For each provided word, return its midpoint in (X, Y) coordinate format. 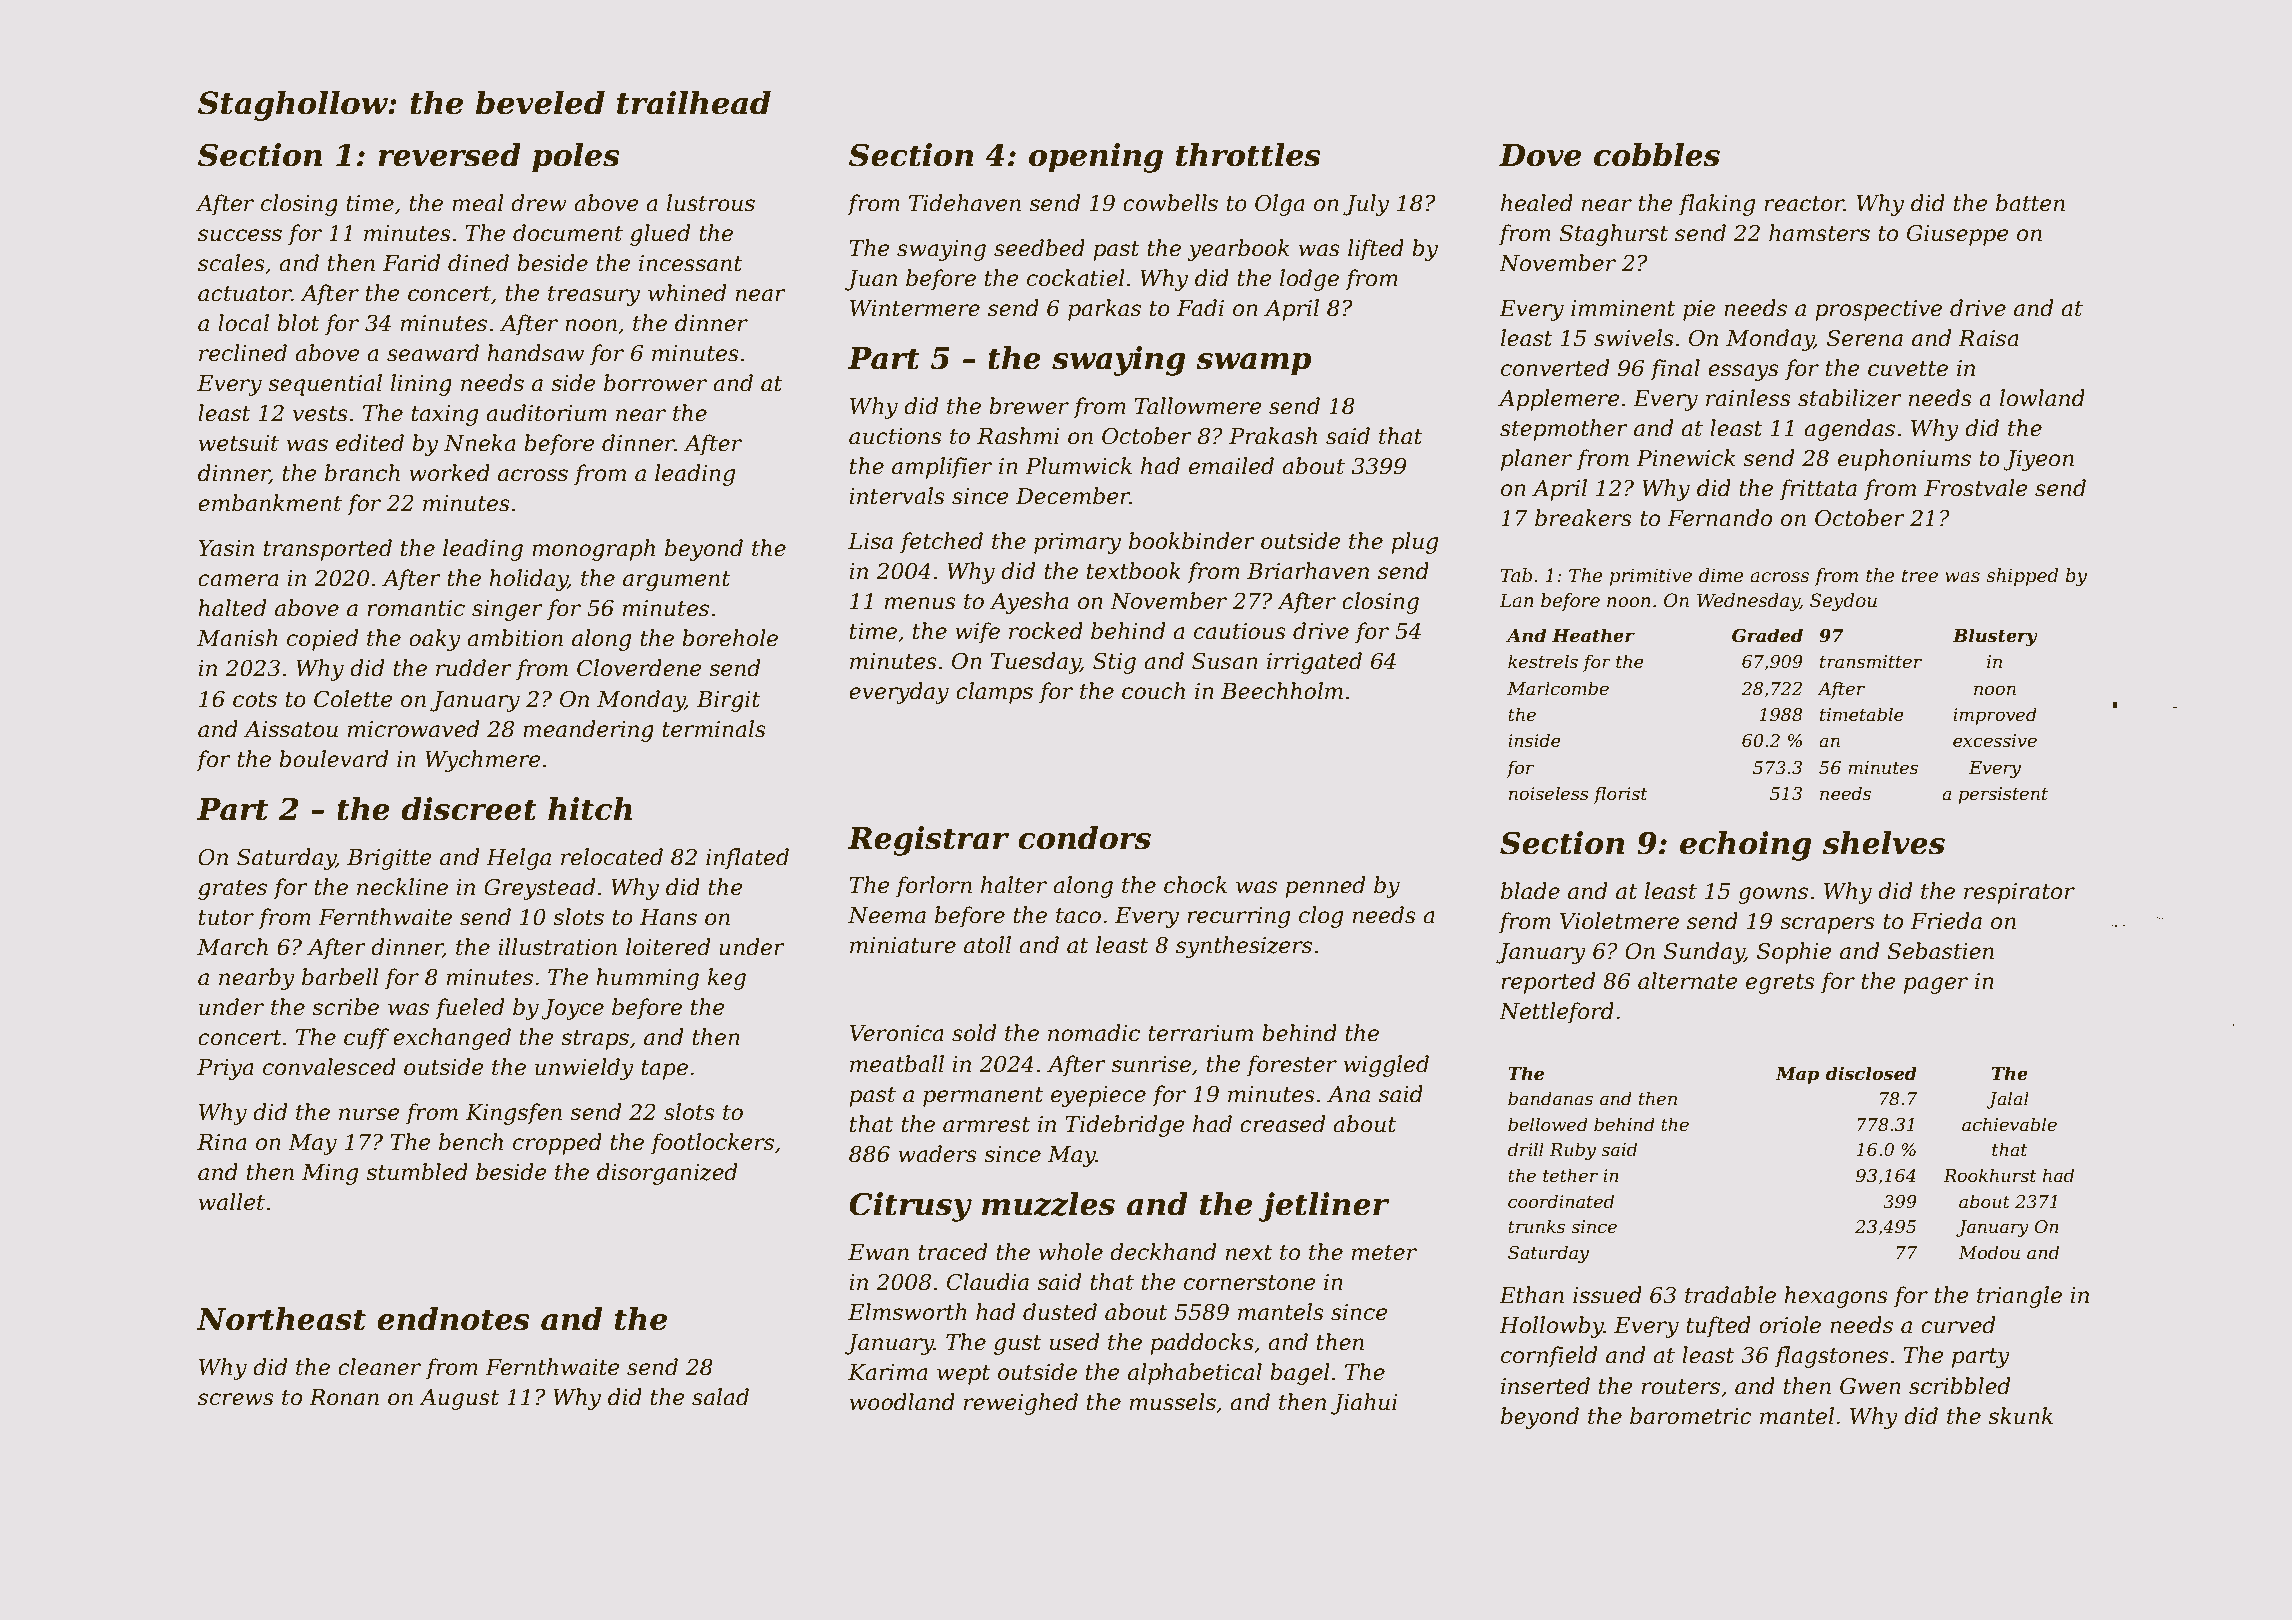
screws (236, 1399)
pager (1936, 985)
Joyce (572, 1009)
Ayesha (1029, 603)
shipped (2022, 577)
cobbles (1657, 155)
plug (1414, 543)
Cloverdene (639, 668)
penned (1325, 887)
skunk (2020, 1416)
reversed (449, 155)
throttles (1248, 155)
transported (328, 550)
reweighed (1021, 1404)
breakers (1583, 518)
